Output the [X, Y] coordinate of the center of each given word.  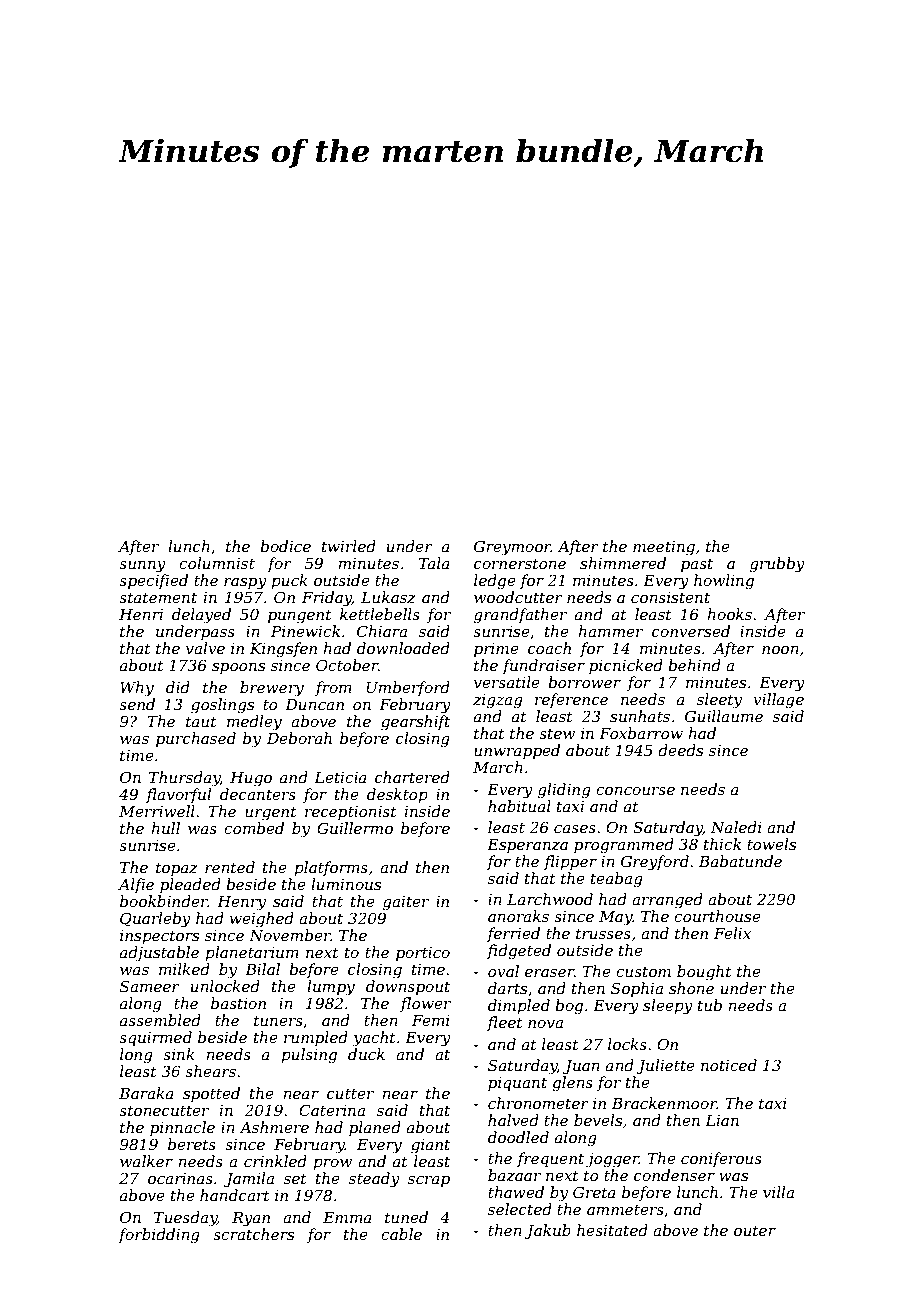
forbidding [159, 1236]
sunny [142, 567]
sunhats [640, 716]
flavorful [178, 795]
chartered [412, 777]
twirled [349, 546]
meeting [664, 548]
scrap [429, 1181]
